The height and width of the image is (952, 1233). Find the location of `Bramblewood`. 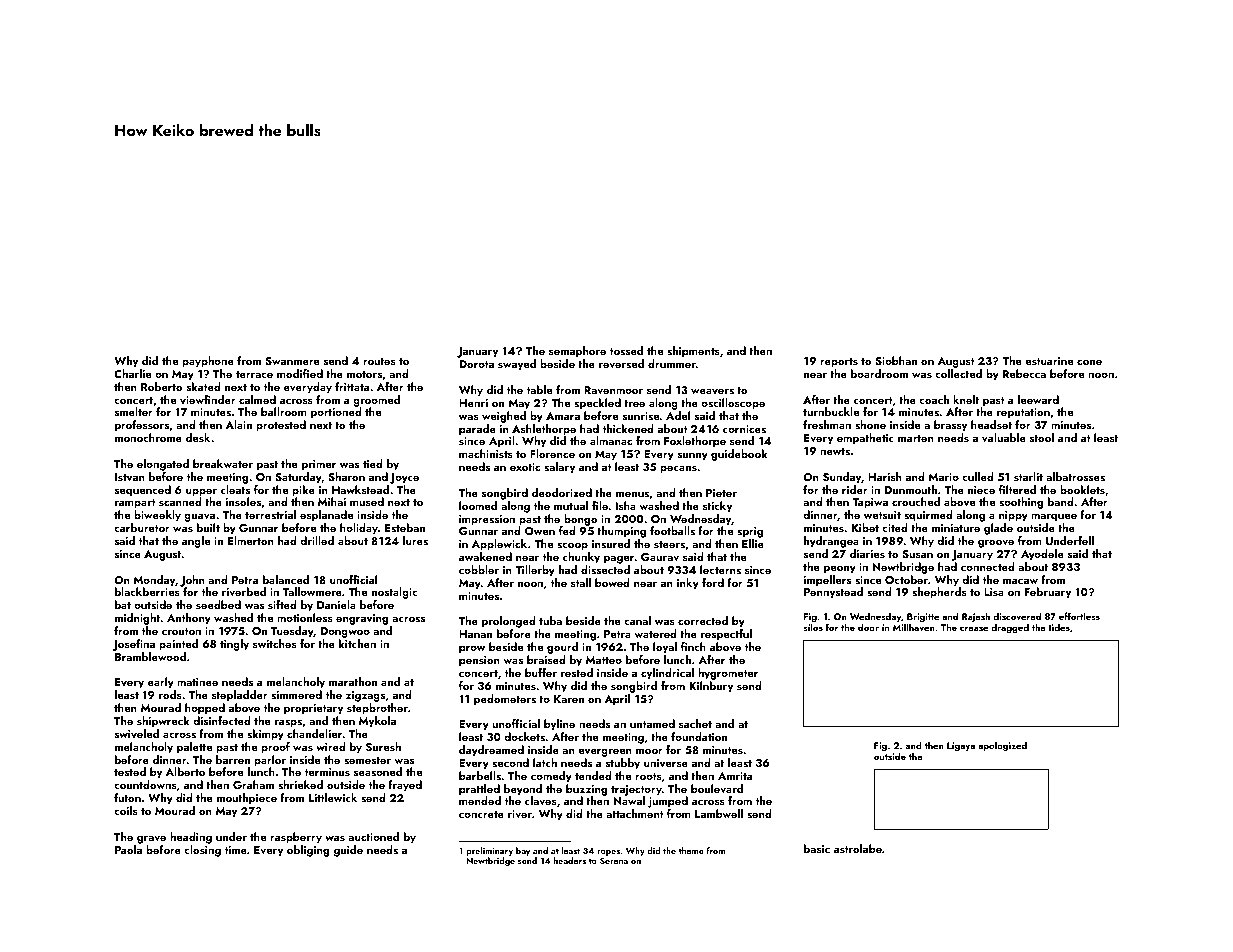

Bramblewood is located at coordinates (150, 656).
